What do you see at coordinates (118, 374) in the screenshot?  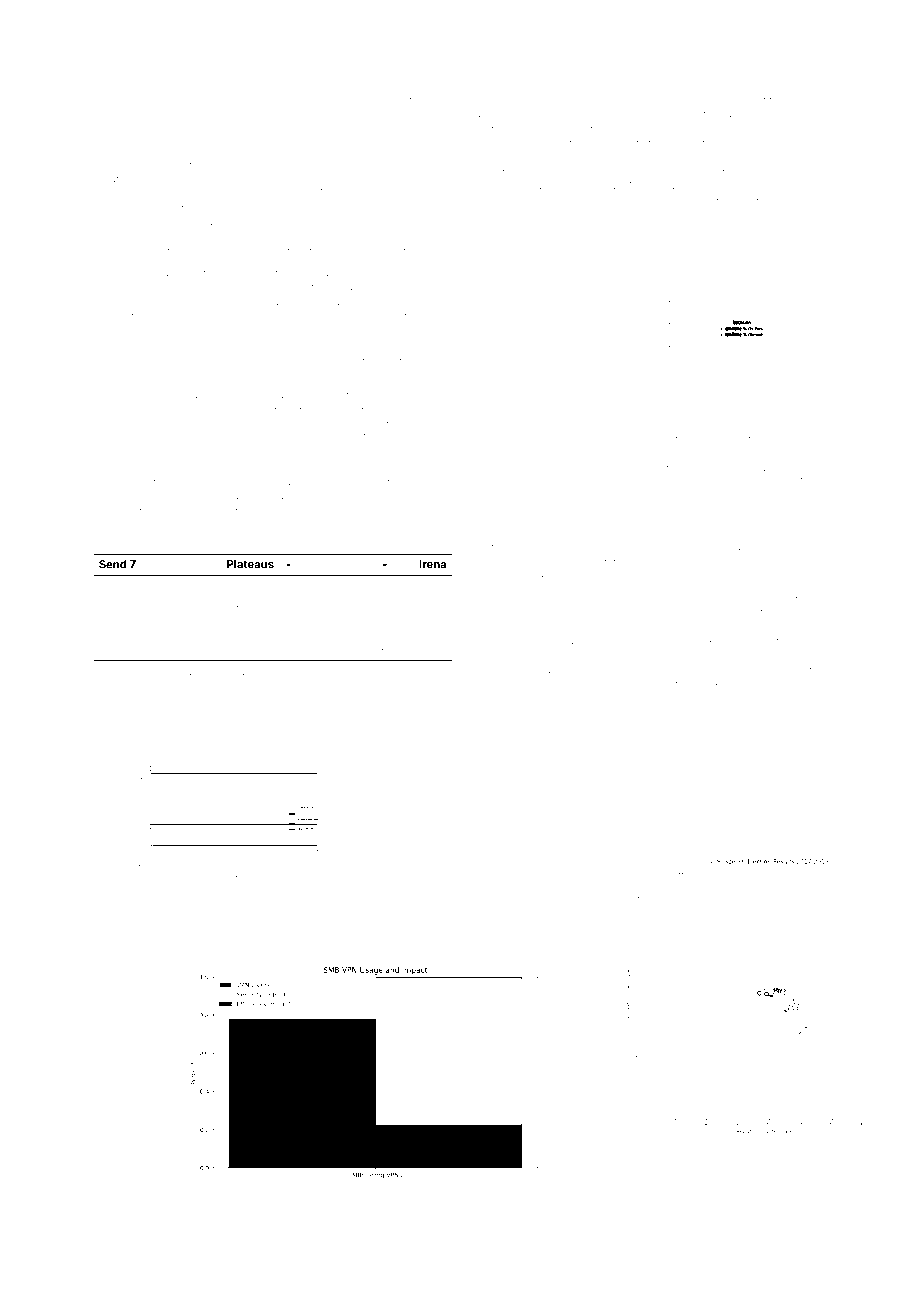 I see `typescript` at bounding box center [118, 374].
